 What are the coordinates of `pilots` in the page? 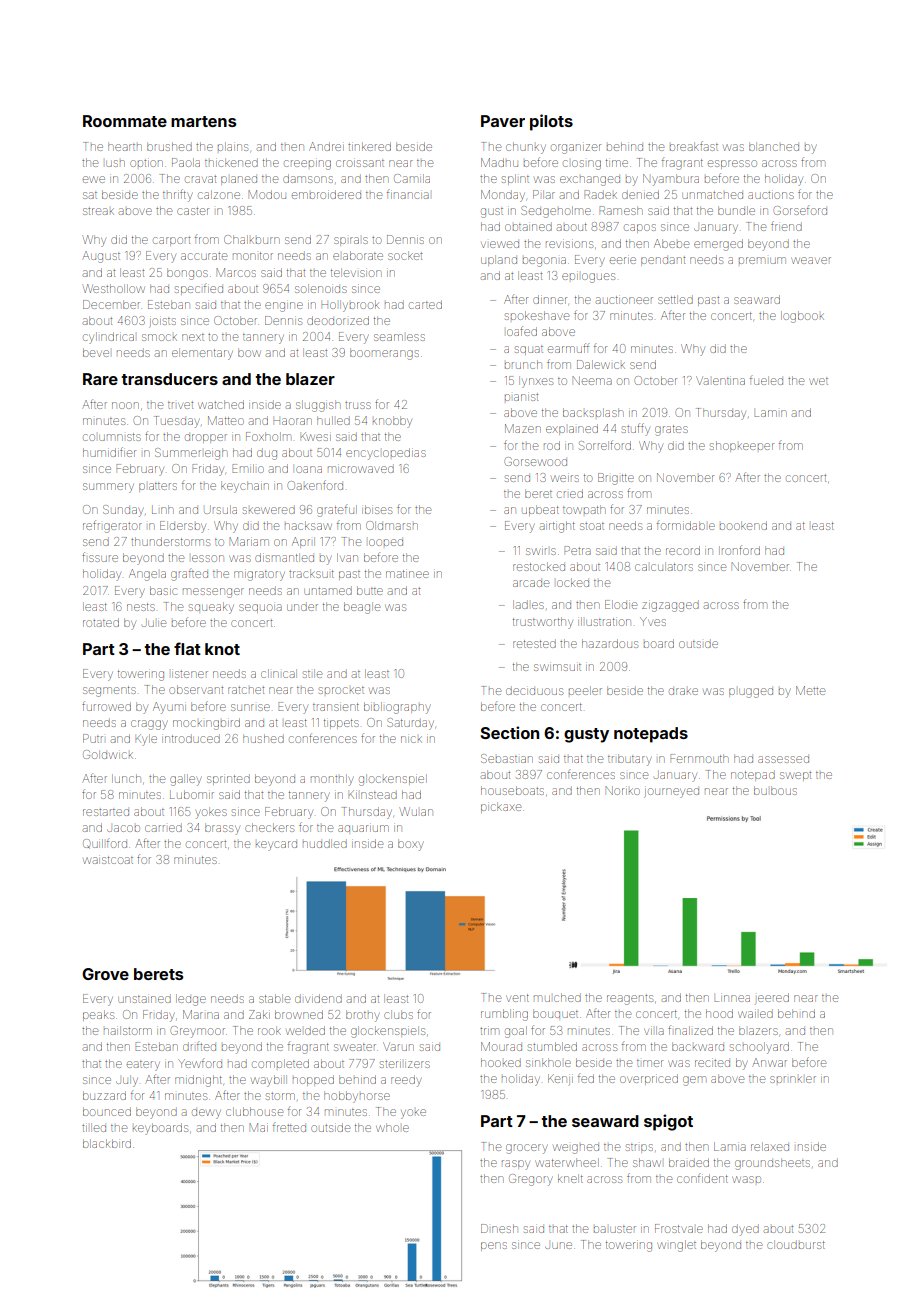 It's located at (551, 122).
